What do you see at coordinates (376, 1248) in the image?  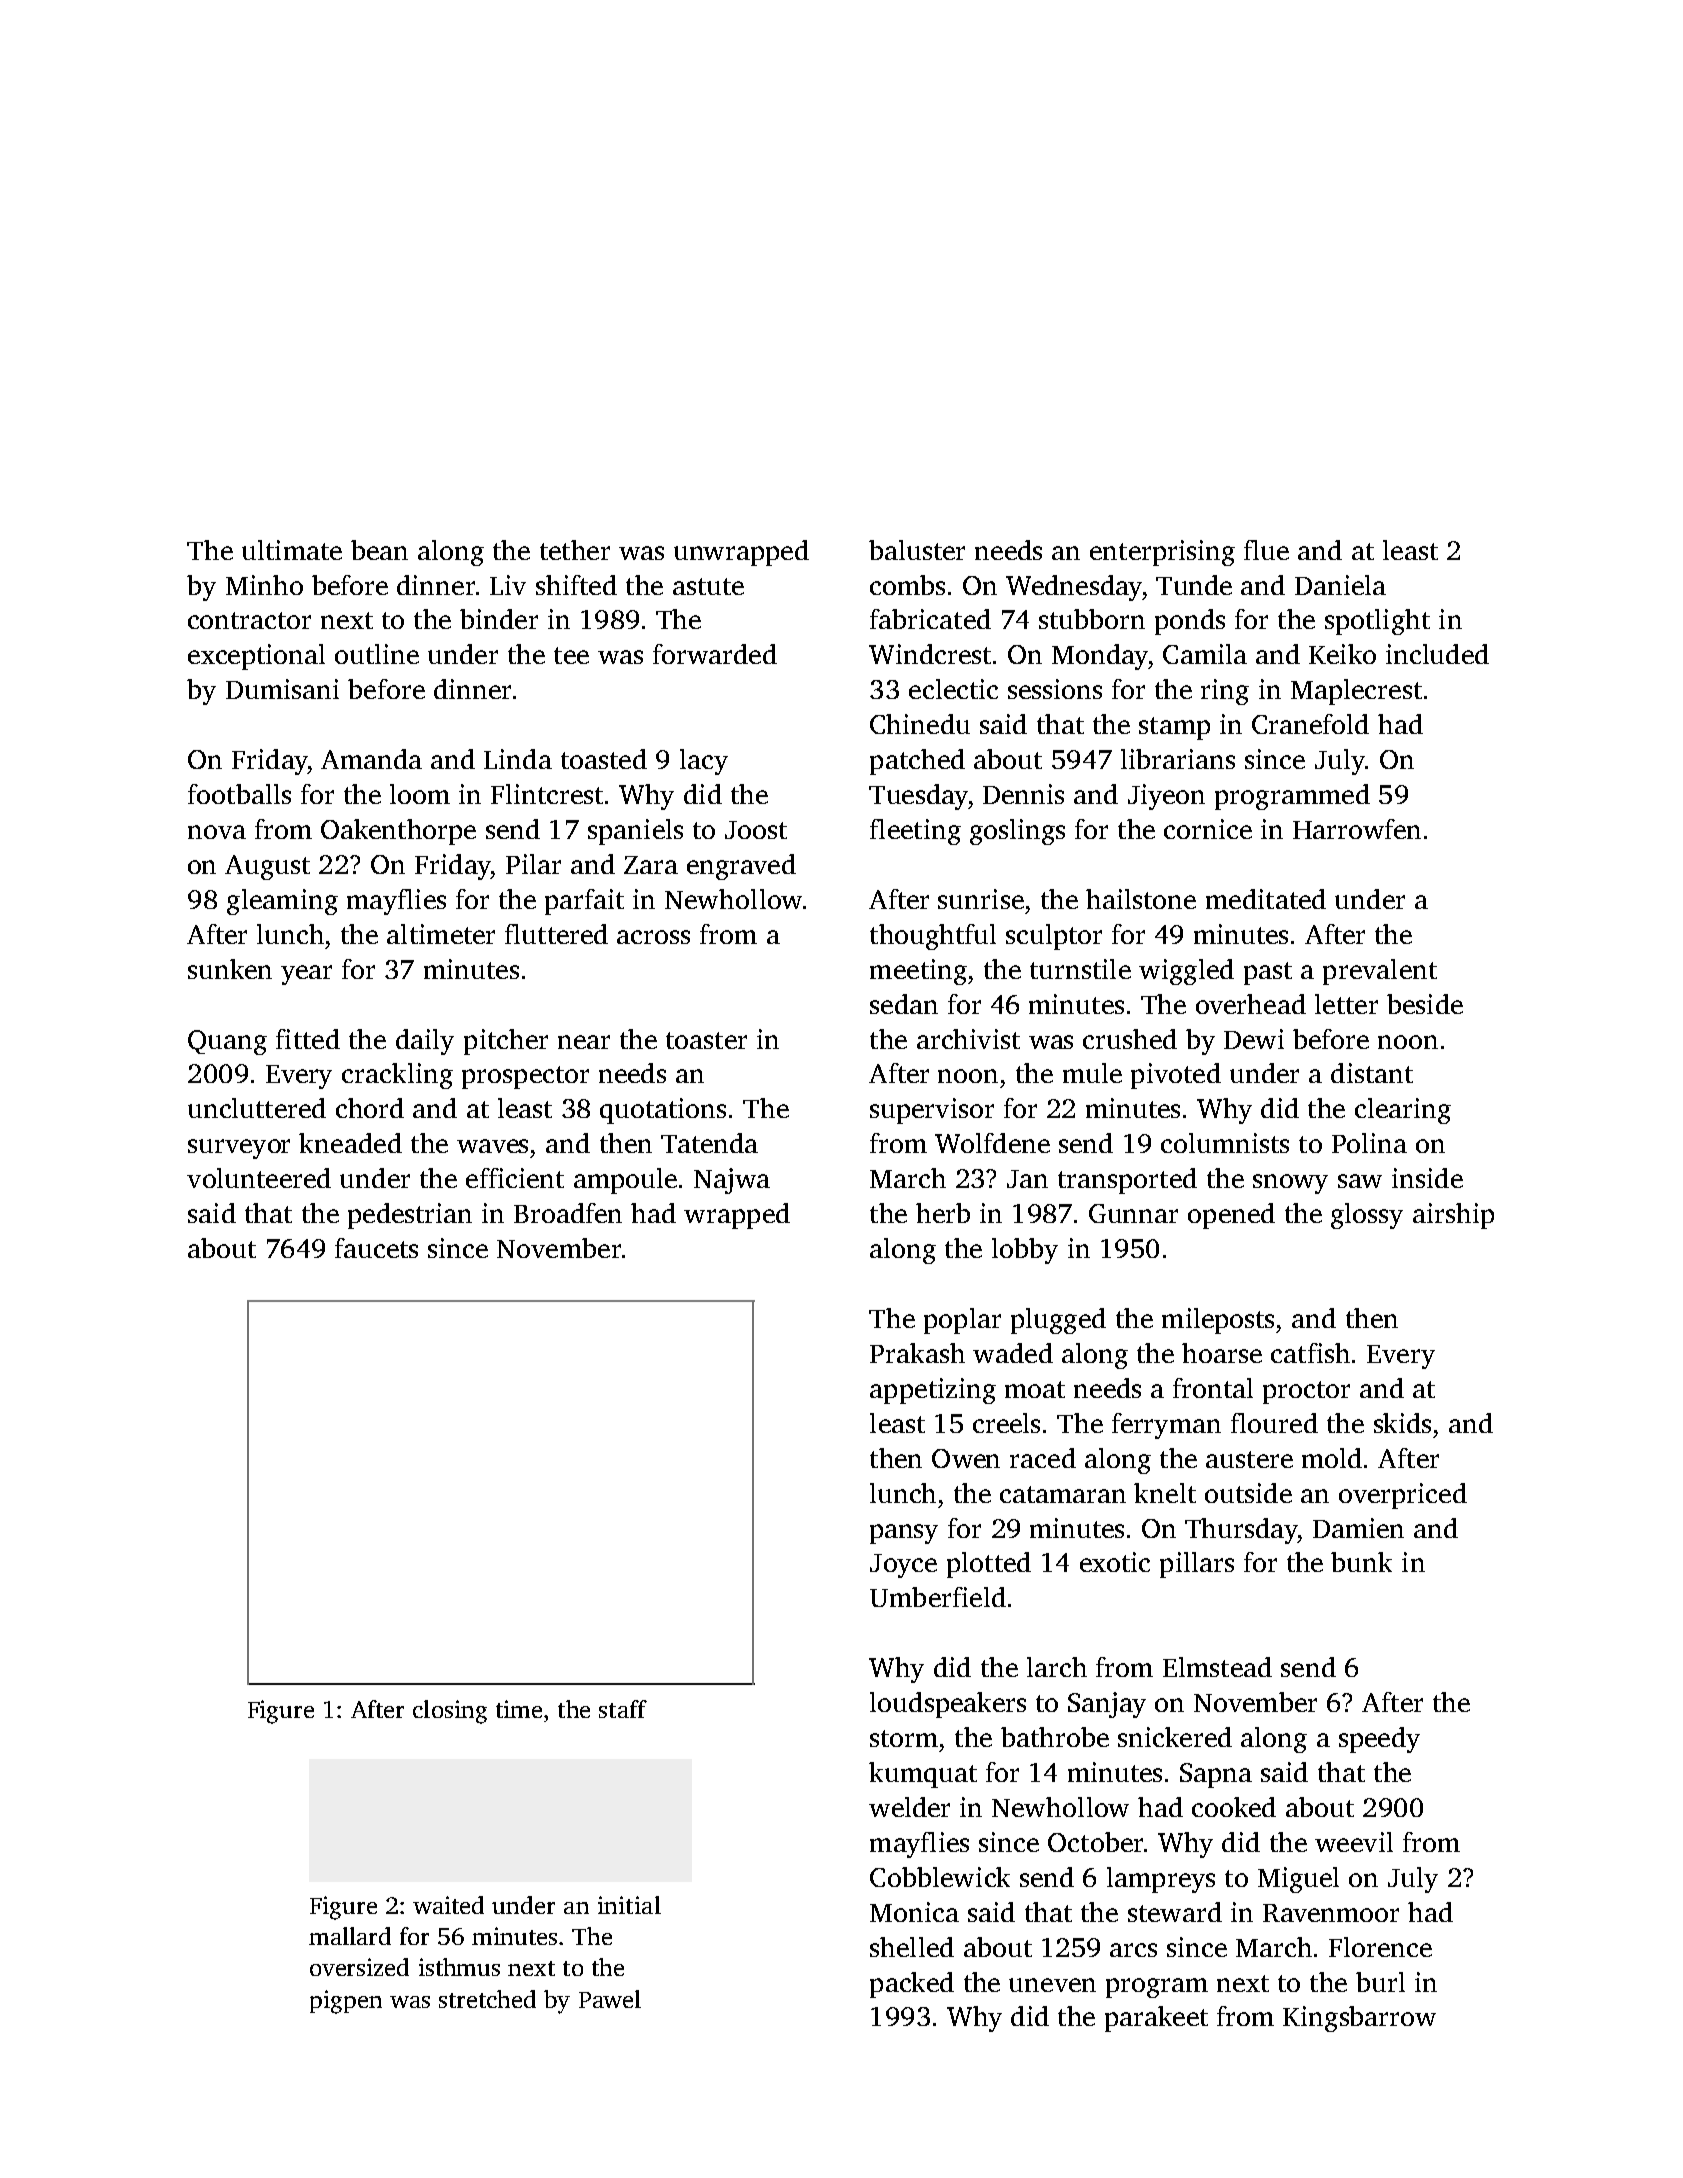 I see `faucets` at bounding box center [376, 1248].
